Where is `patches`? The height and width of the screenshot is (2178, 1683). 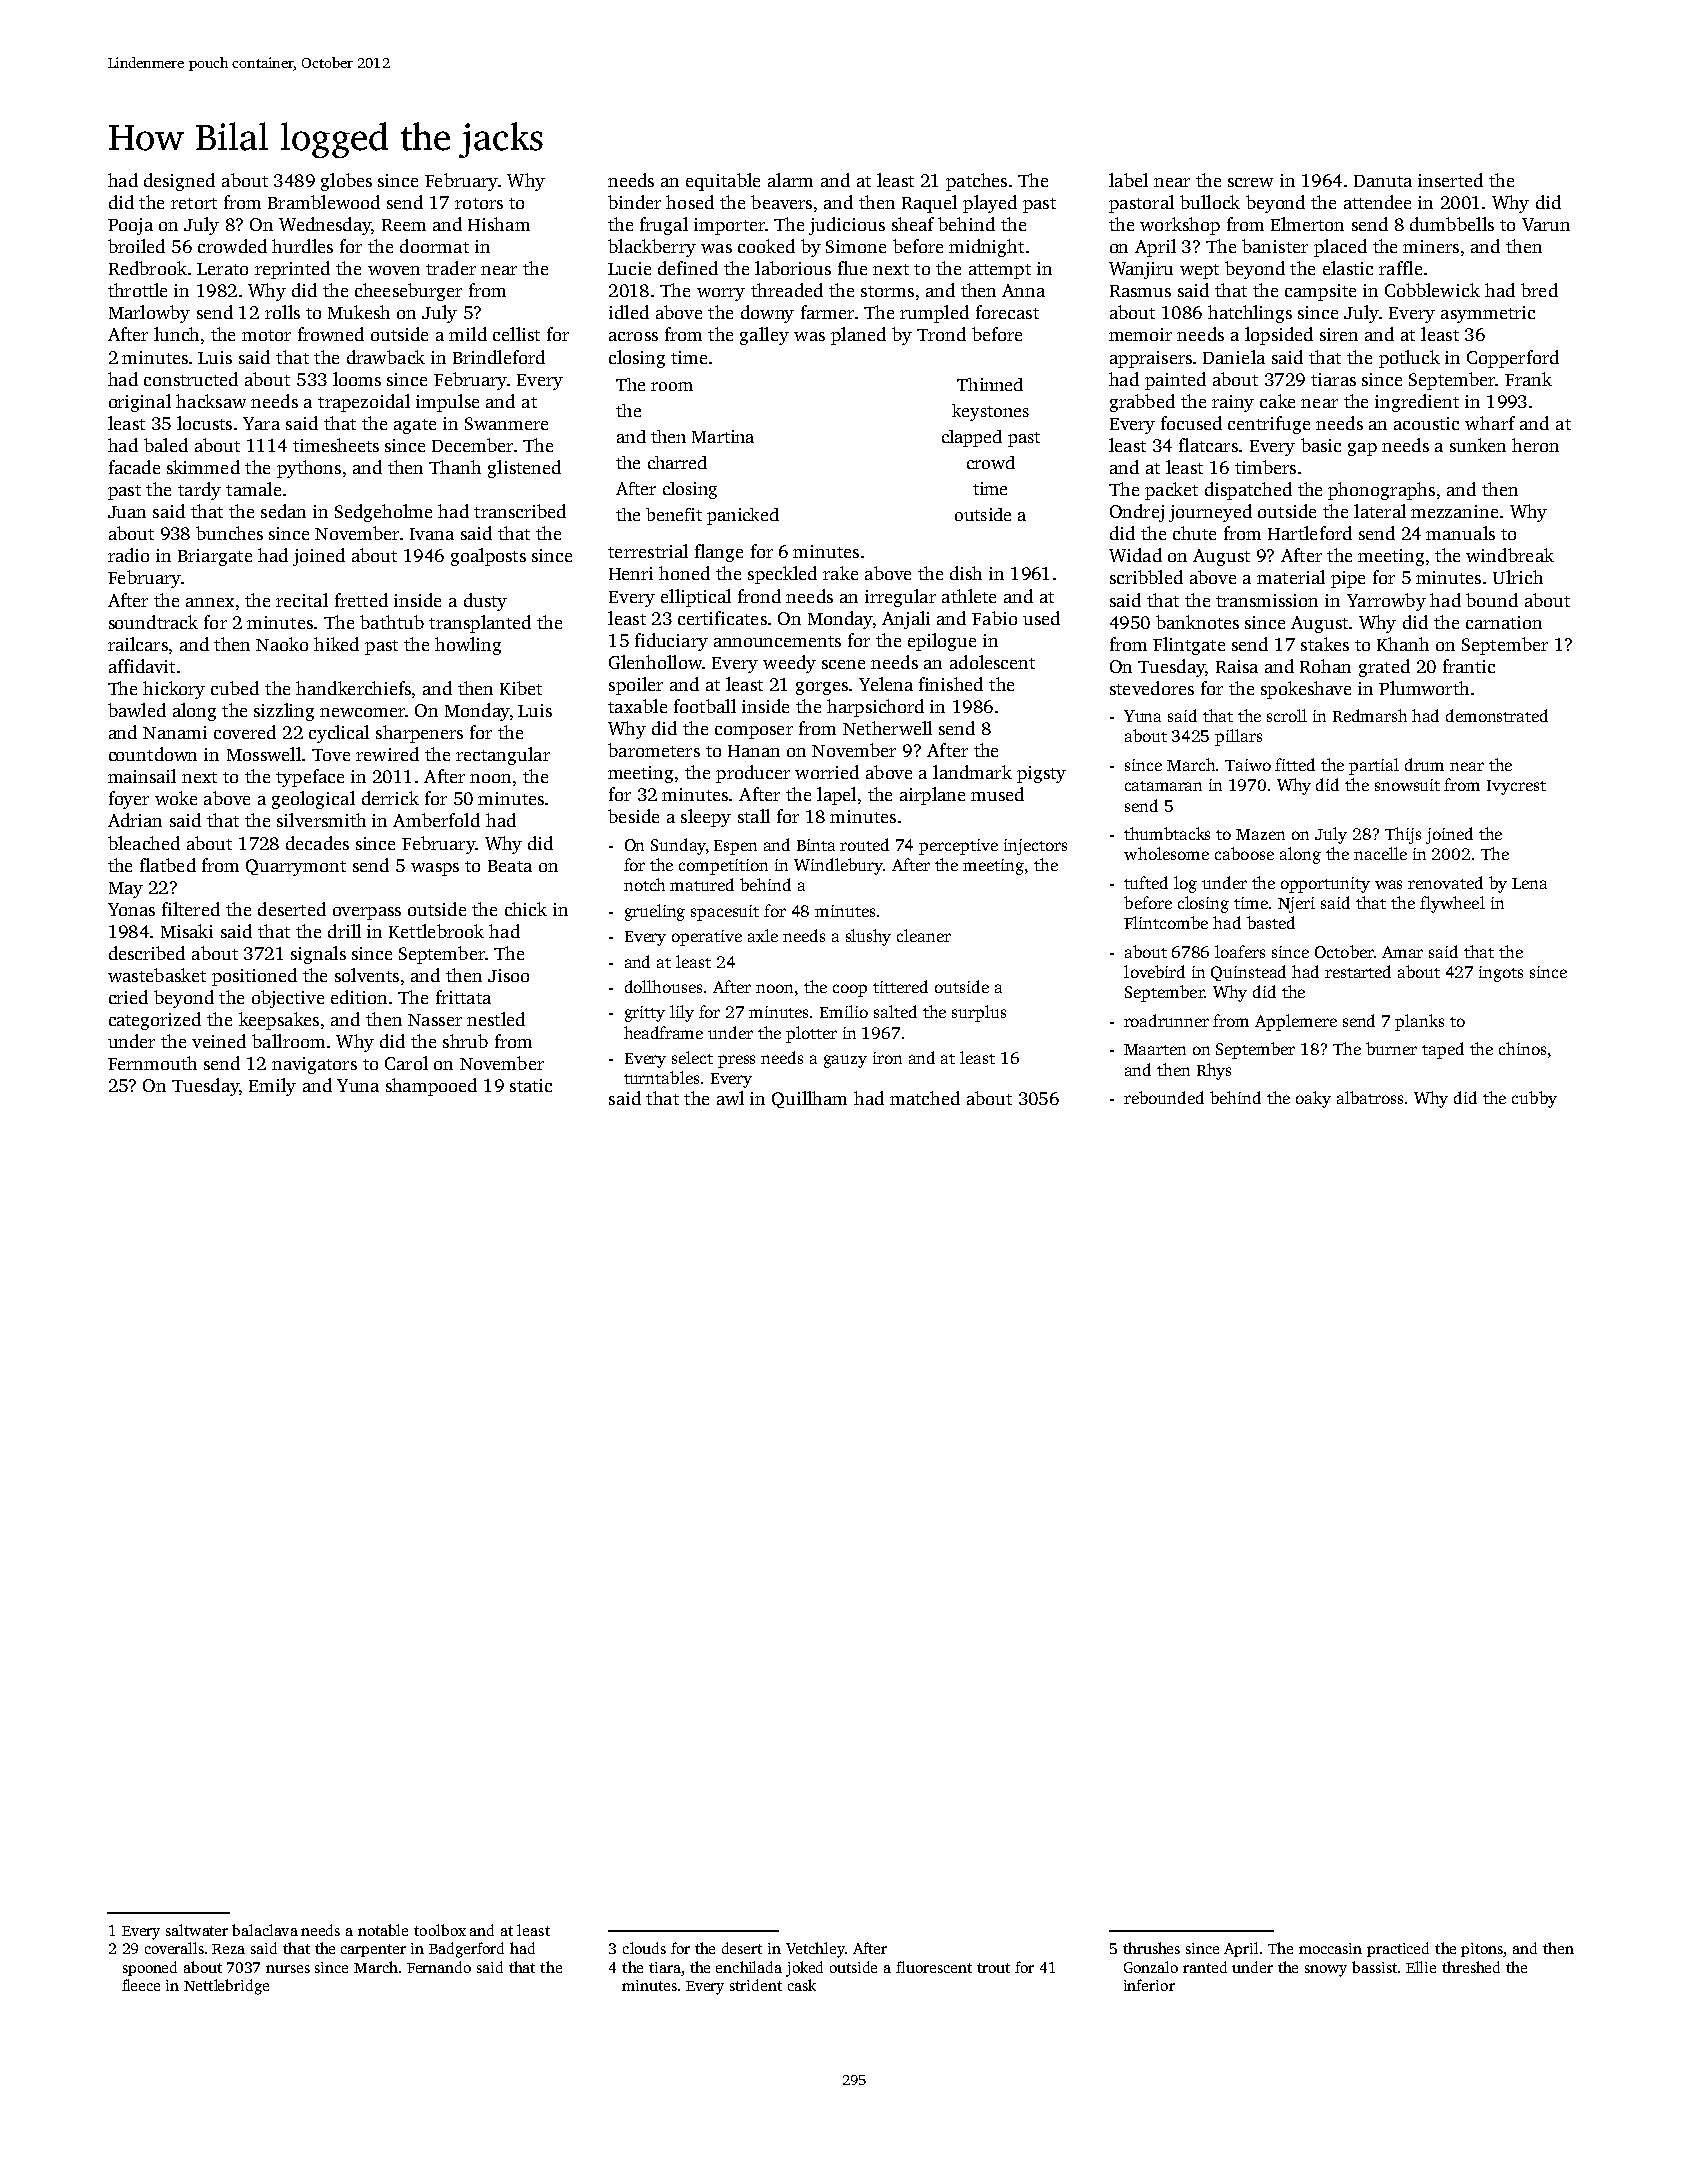 patches is located at coordinates (976, 182).
